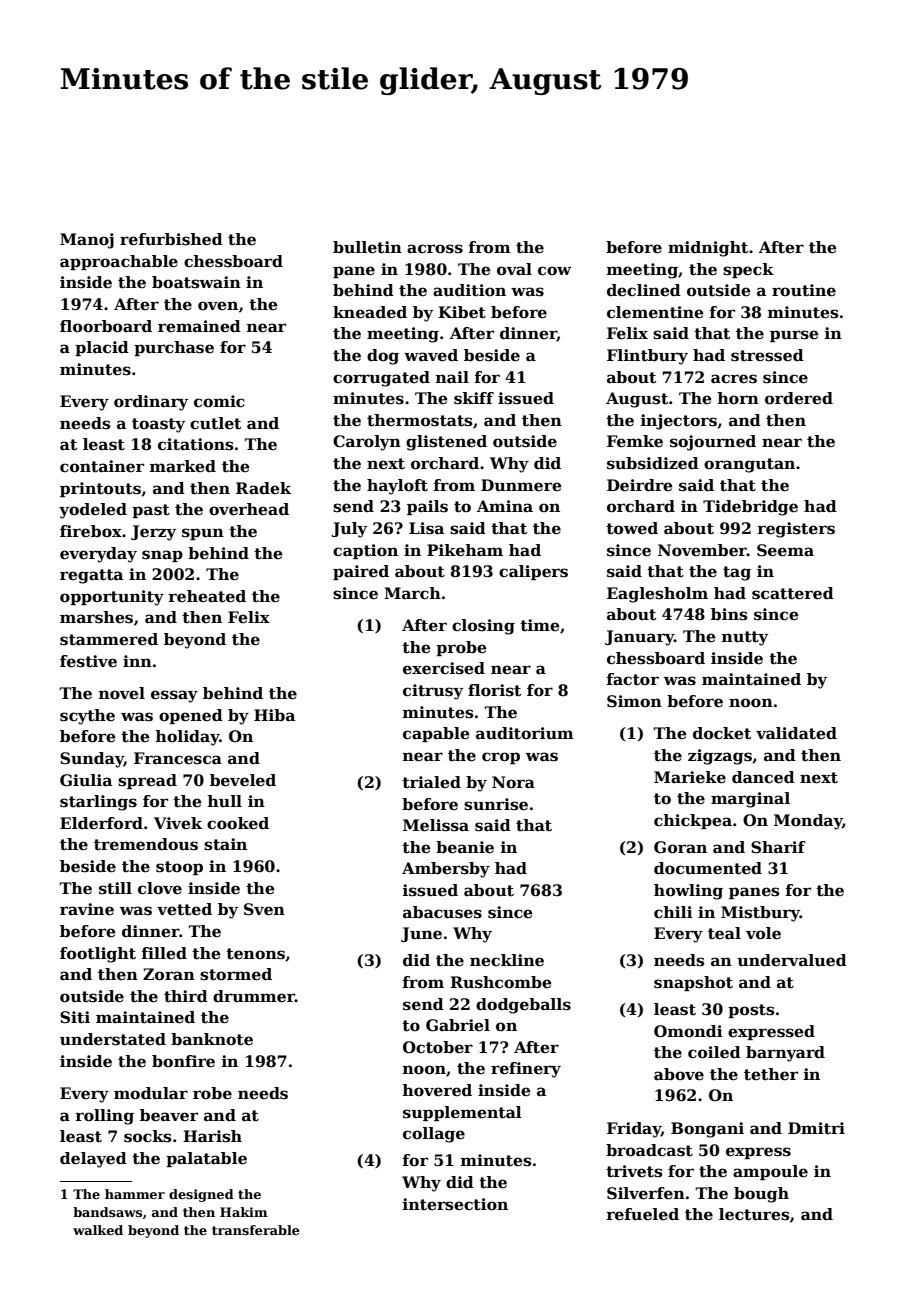  What do you see at coordinates (799, 398) in the image?
I see `ordered` at bounding box center [799, 398].
